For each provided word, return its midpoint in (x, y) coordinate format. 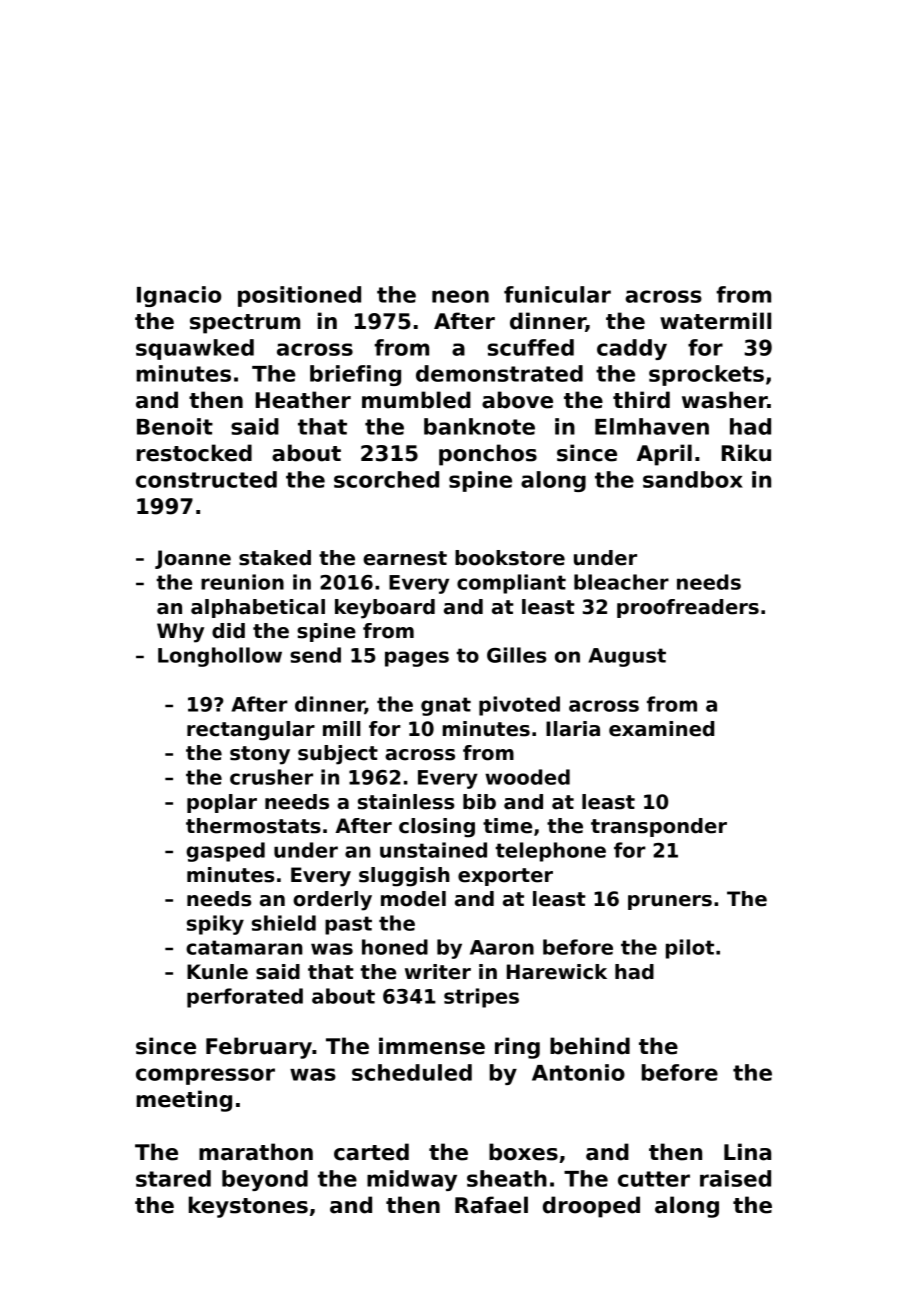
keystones (248, 1207)
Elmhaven (652, 426)
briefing (355, 375)
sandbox (693, 479)
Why (180, 633)
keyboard (385, 609)
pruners (670, 902)
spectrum (245, 324)
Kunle (217, 972)
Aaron (502, 947)
